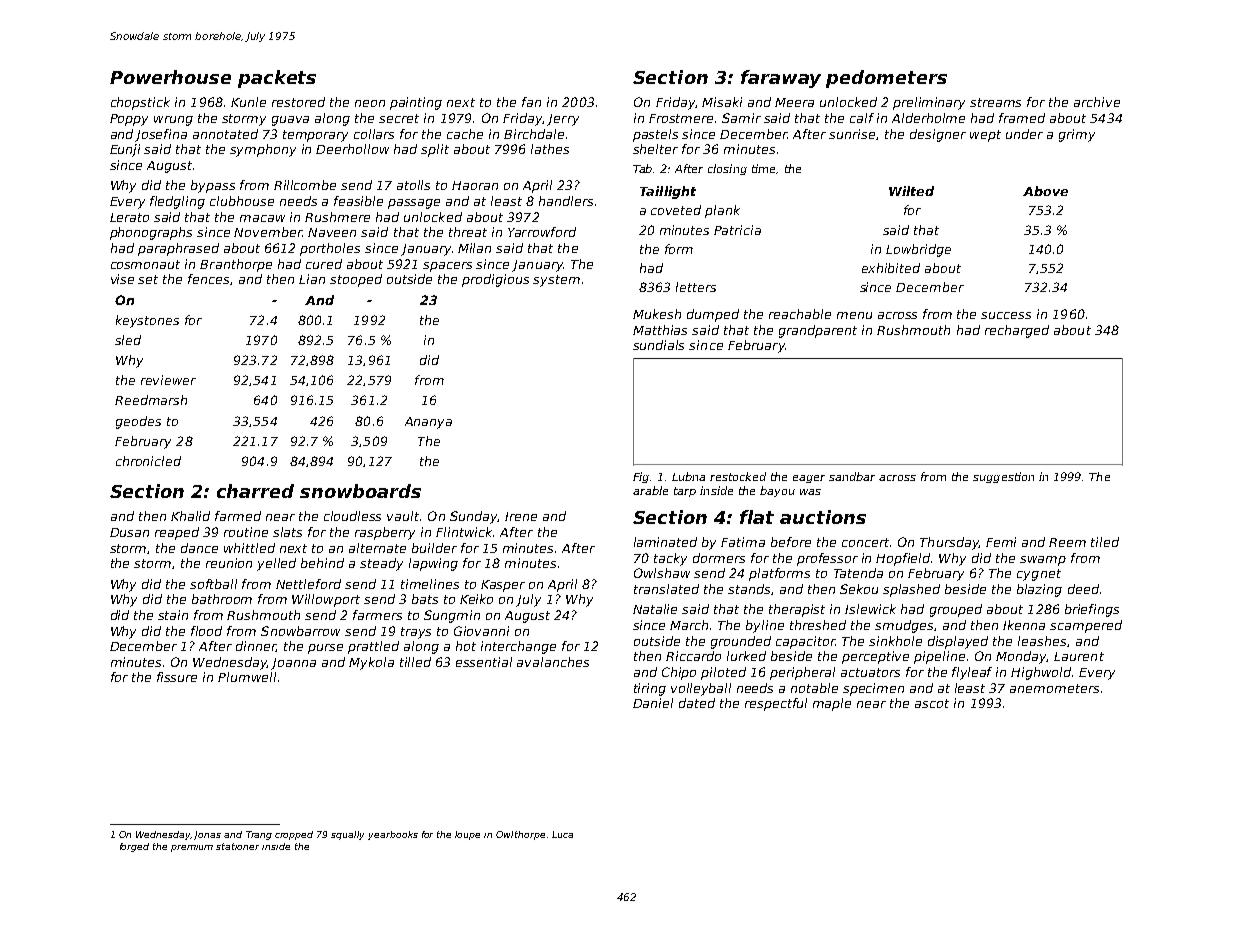 This image has width=1233, height=952. What do you see at coordinates (262, 218) in the image?
I see `macaw` at bounding box center [262, 218].
